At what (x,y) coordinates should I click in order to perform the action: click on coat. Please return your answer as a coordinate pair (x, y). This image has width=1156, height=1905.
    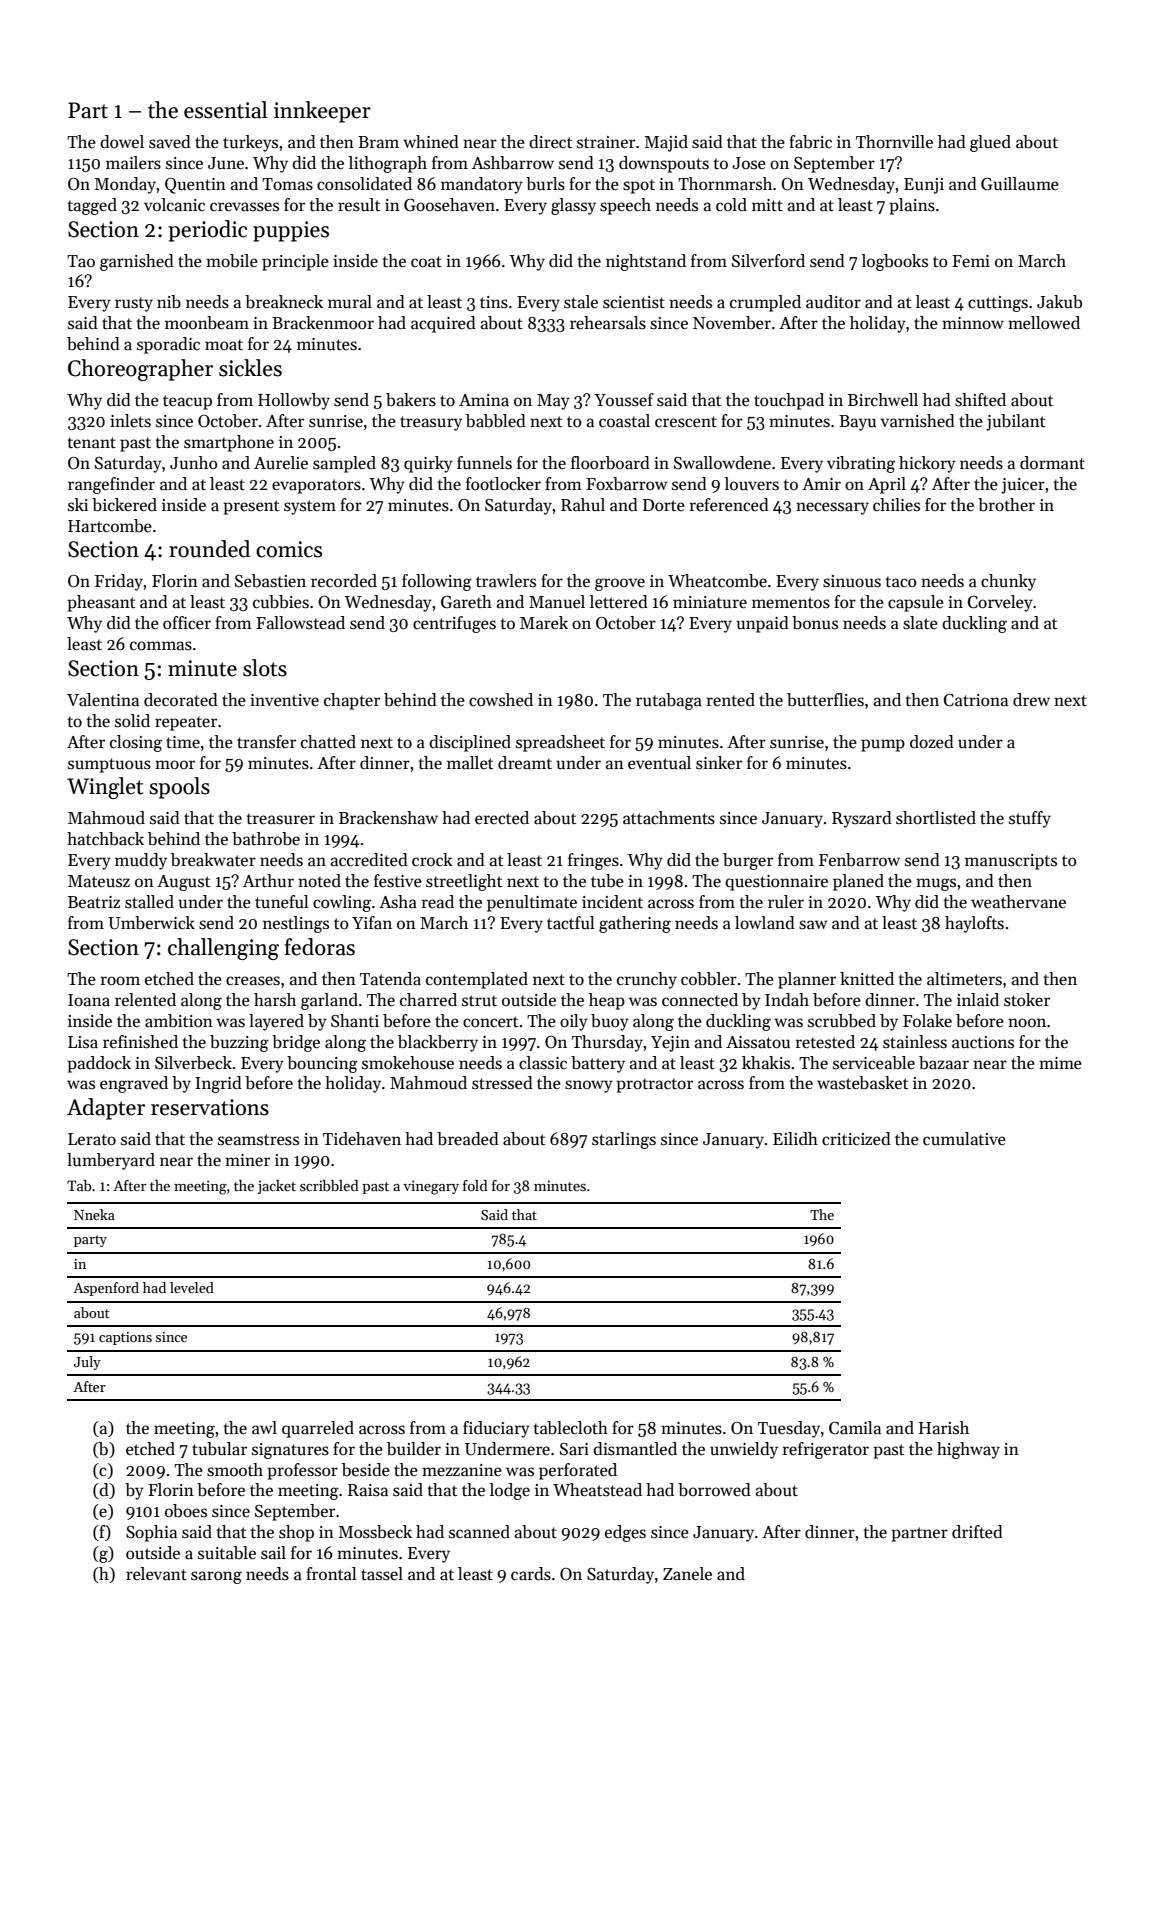
    Looking at the image, I should click on (426, 262).
